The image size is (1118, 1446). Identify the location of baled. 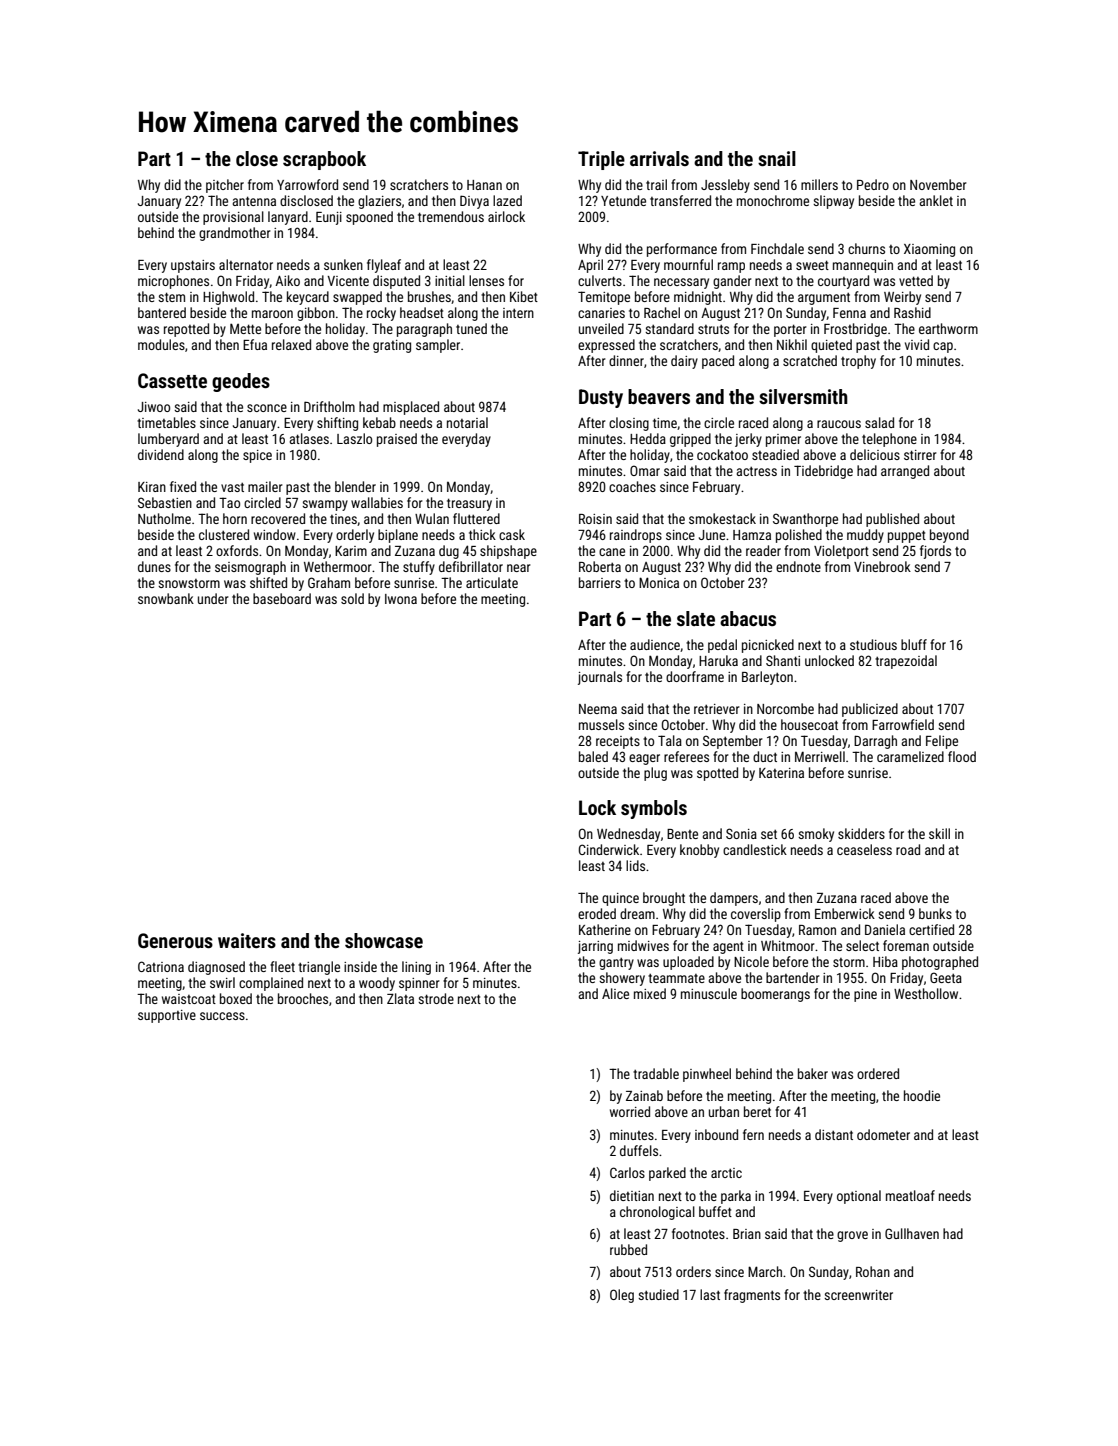
(593, 756).
